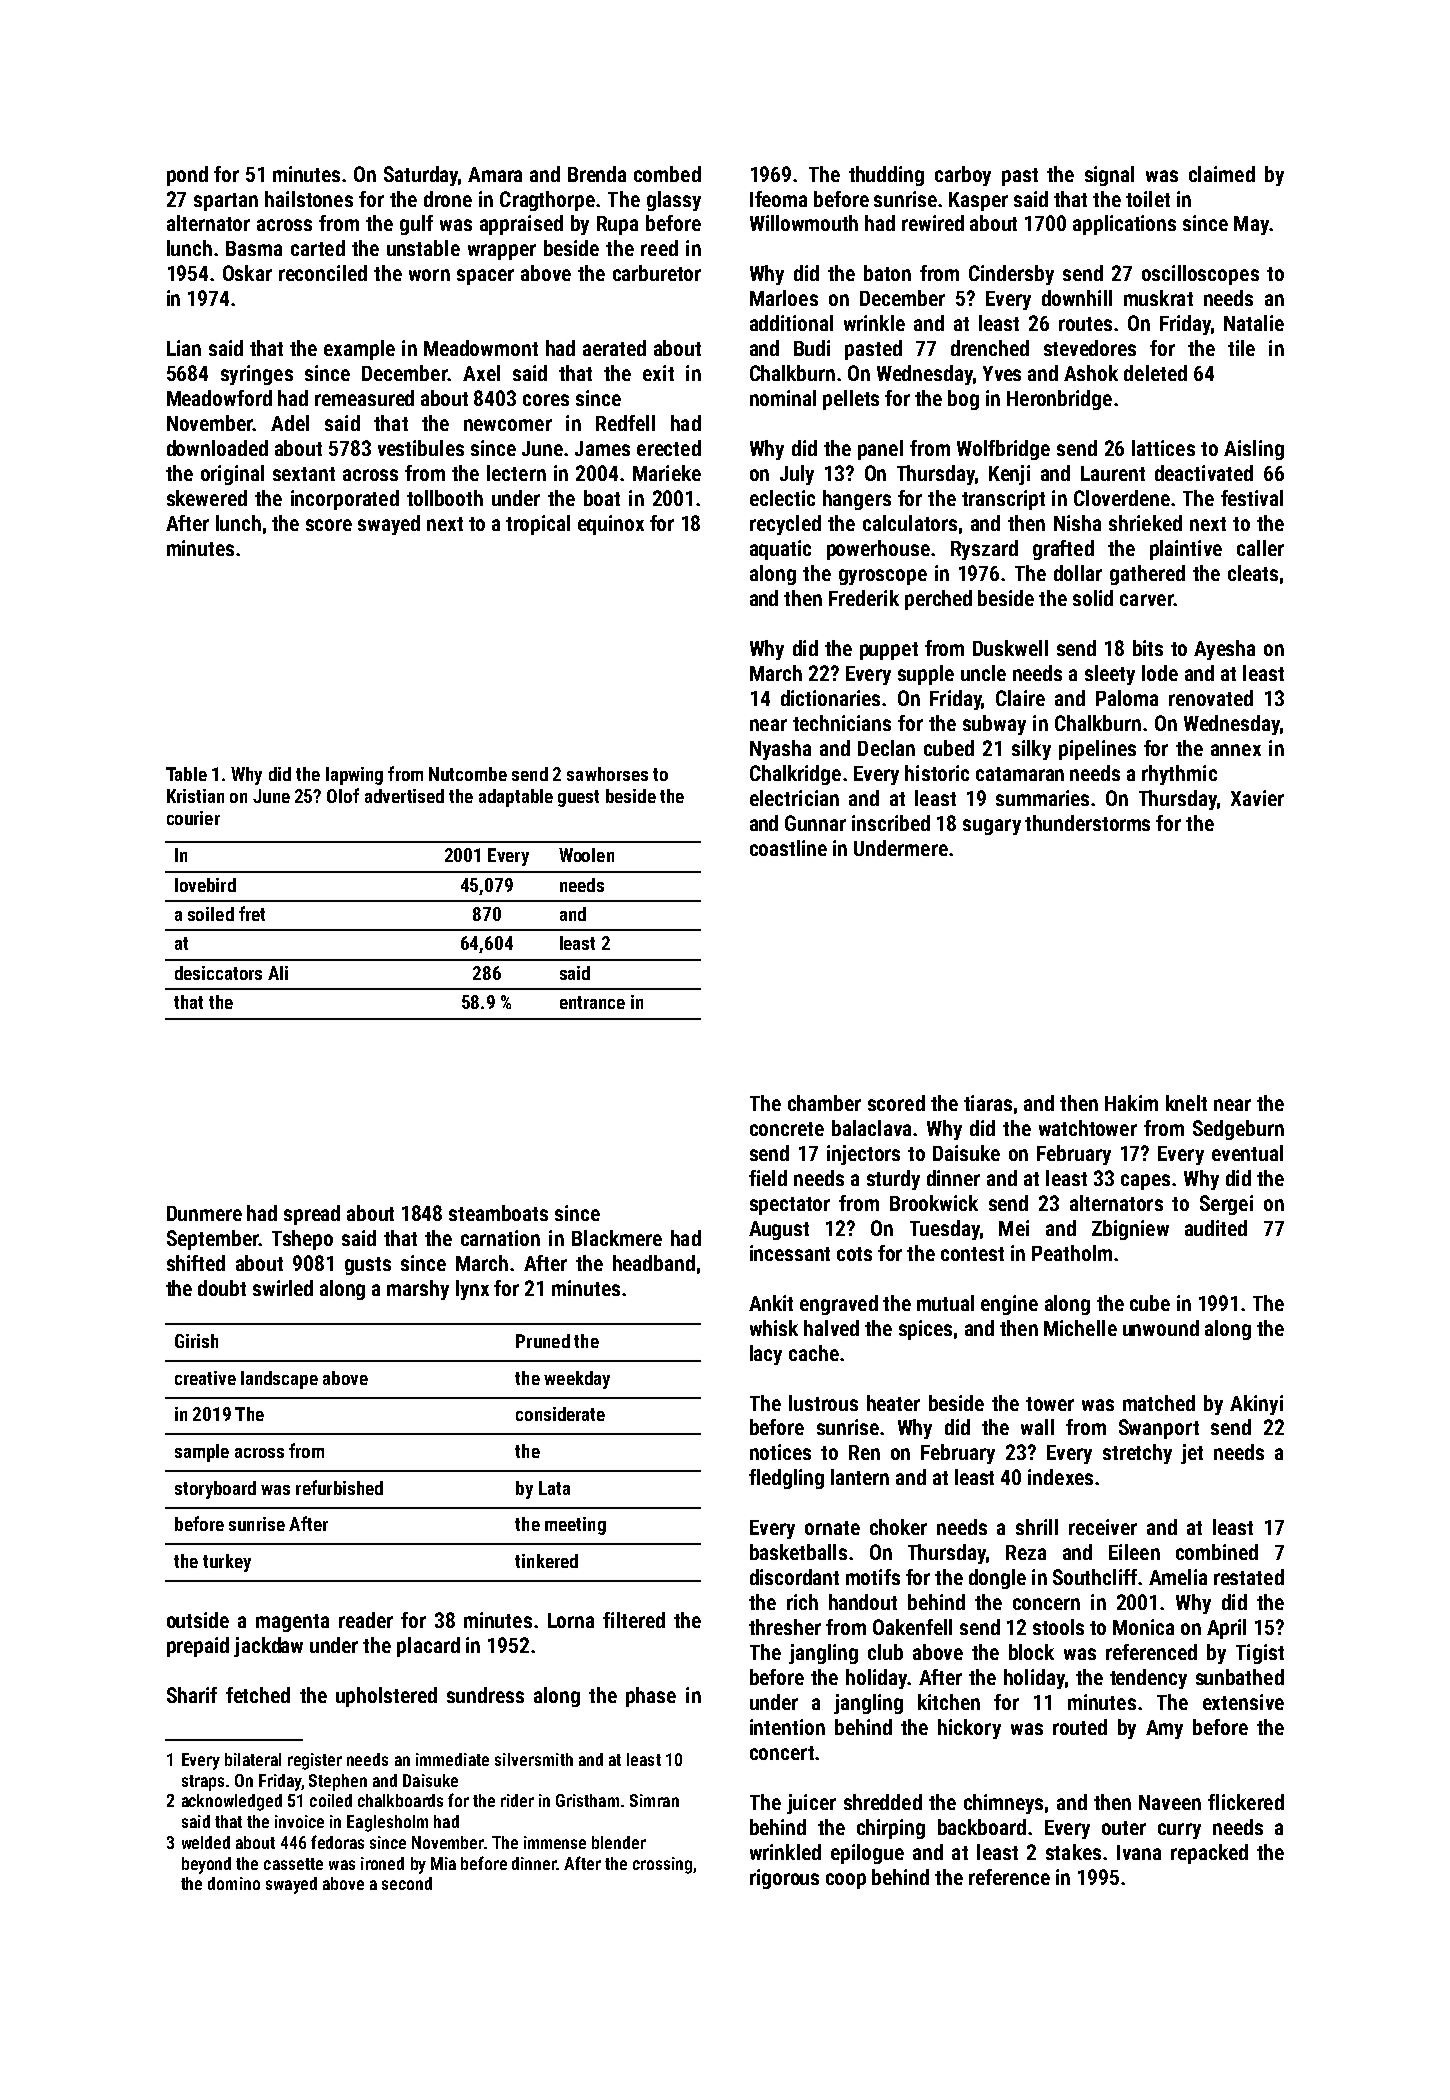 This document has width=1450, height=2100. What do you see at coordinates (386, 1697) in the document?
I see `upholstered` at bounding box center [386, 1697].
